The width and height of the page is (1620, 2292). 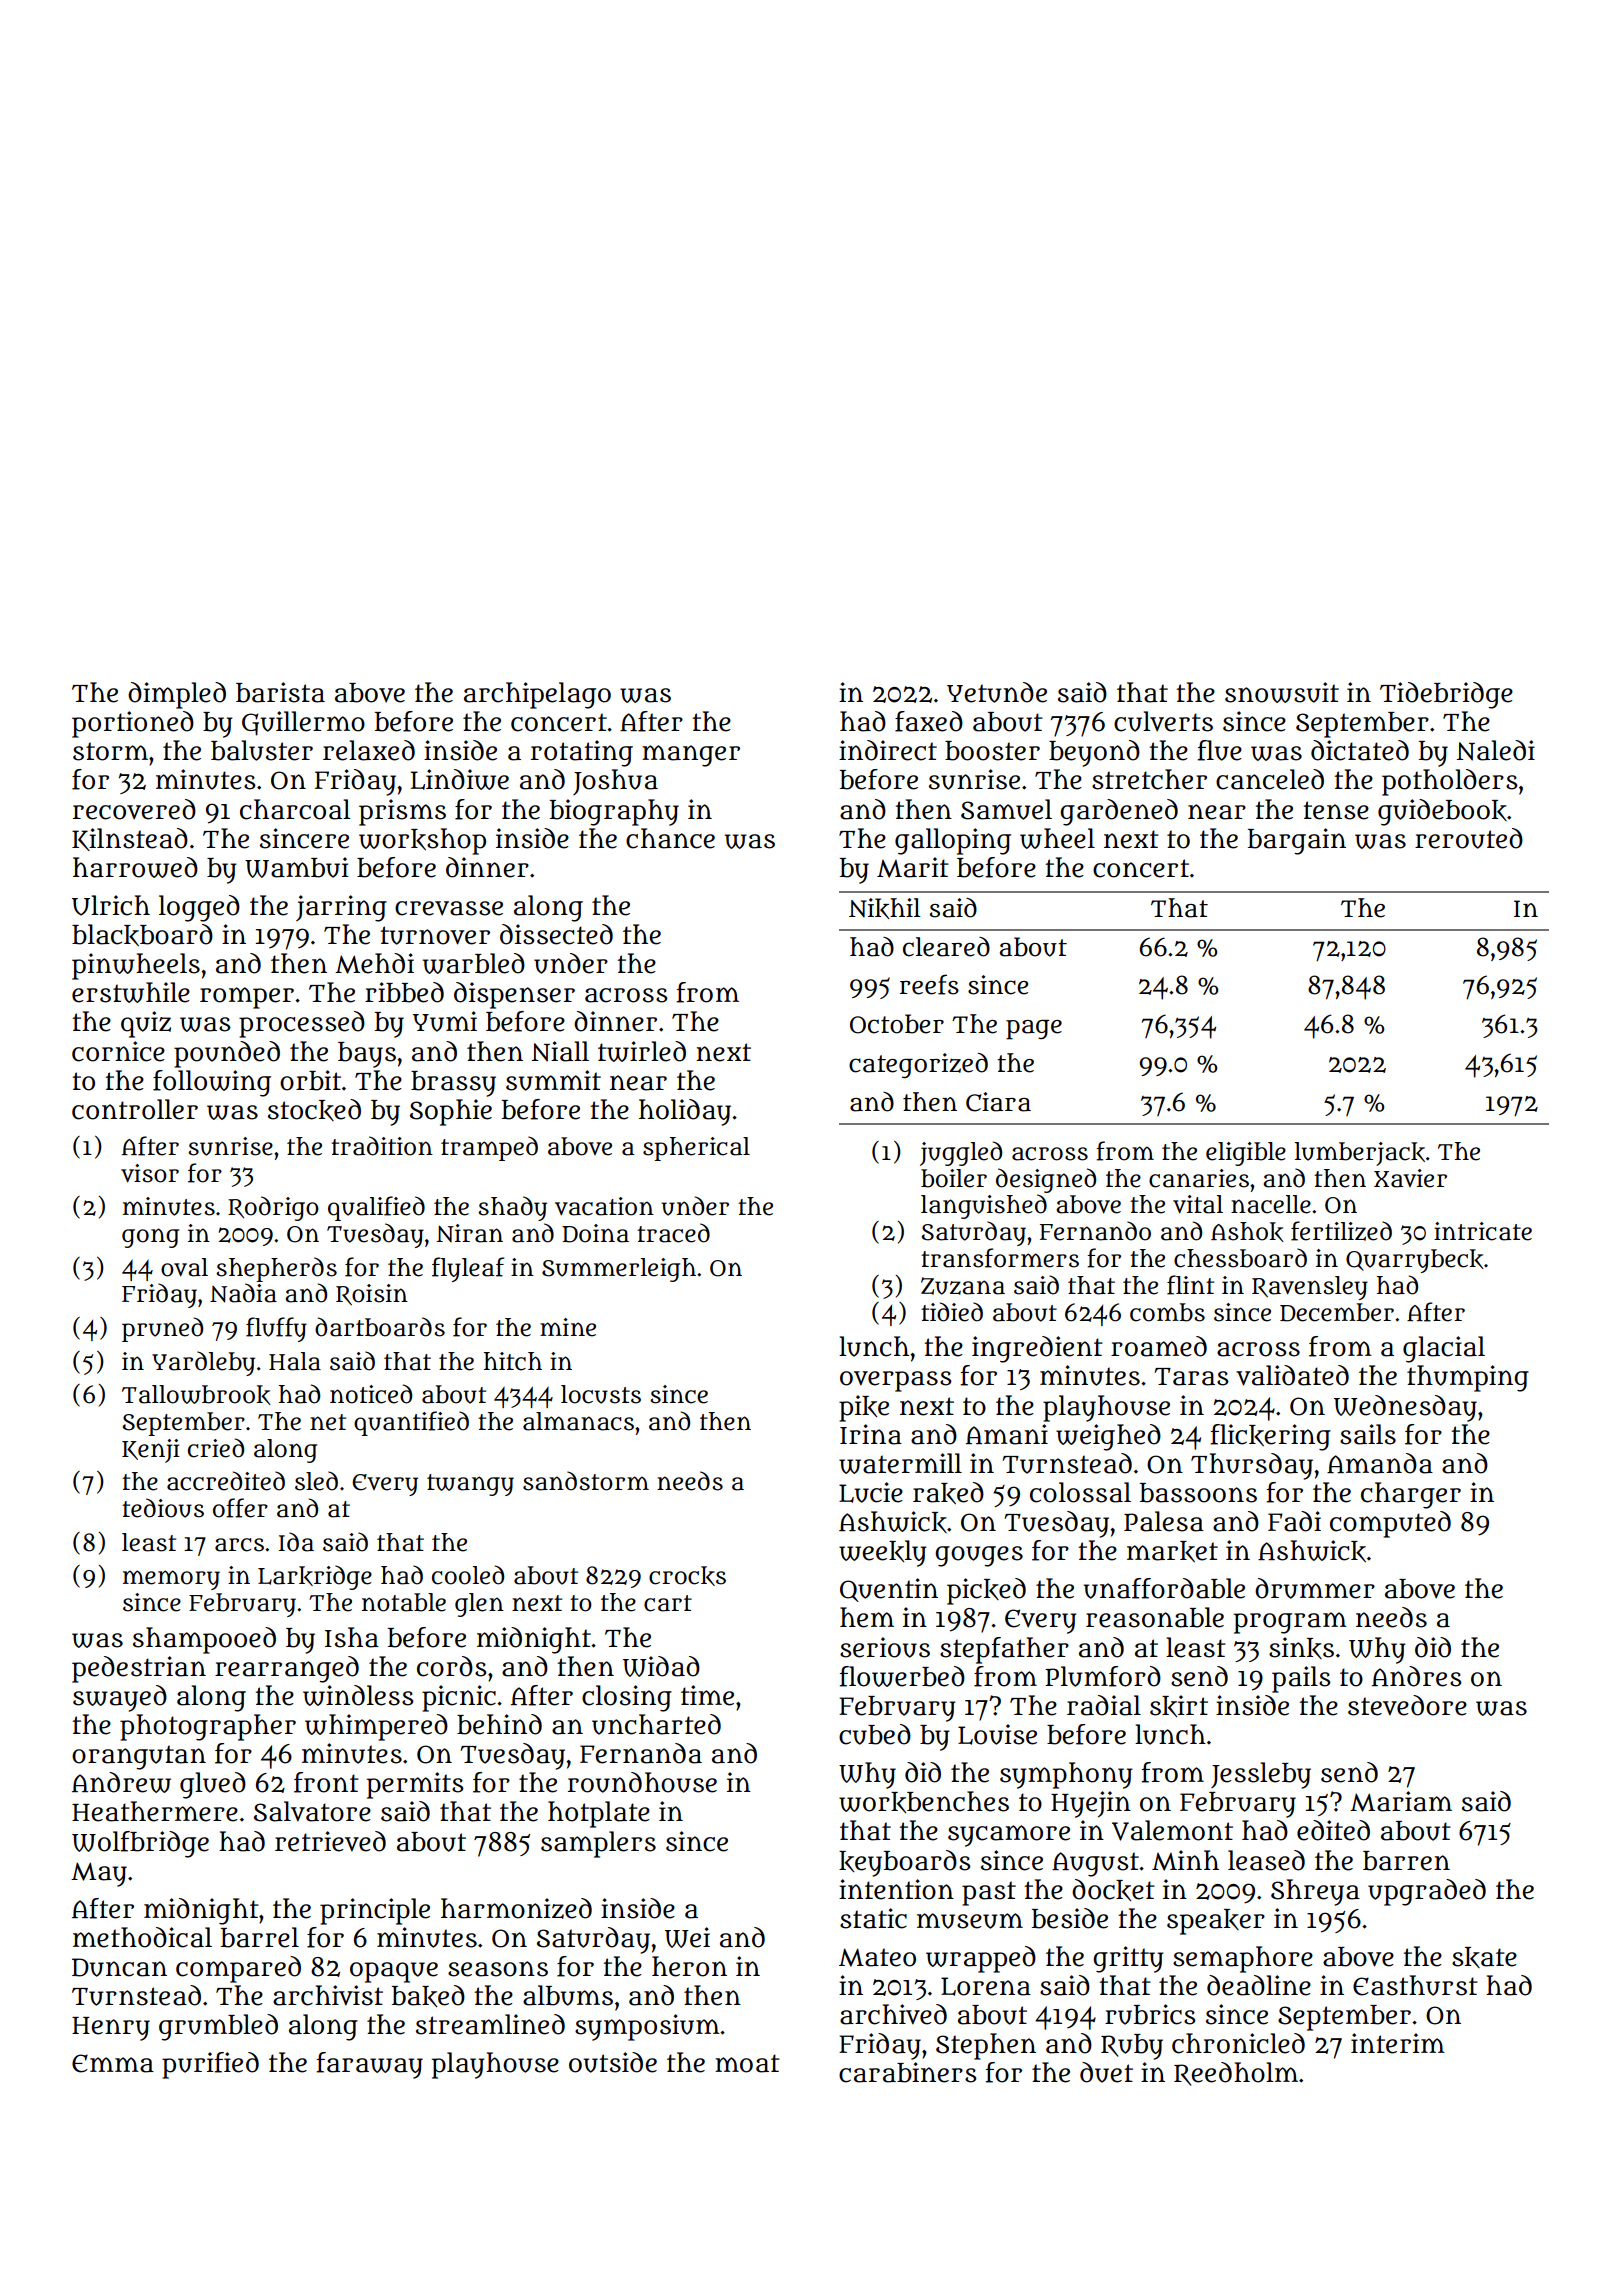 What do you see at coordinates (668, 1603) in the page?
I see `cart` at bounding box center [668, 1603].
